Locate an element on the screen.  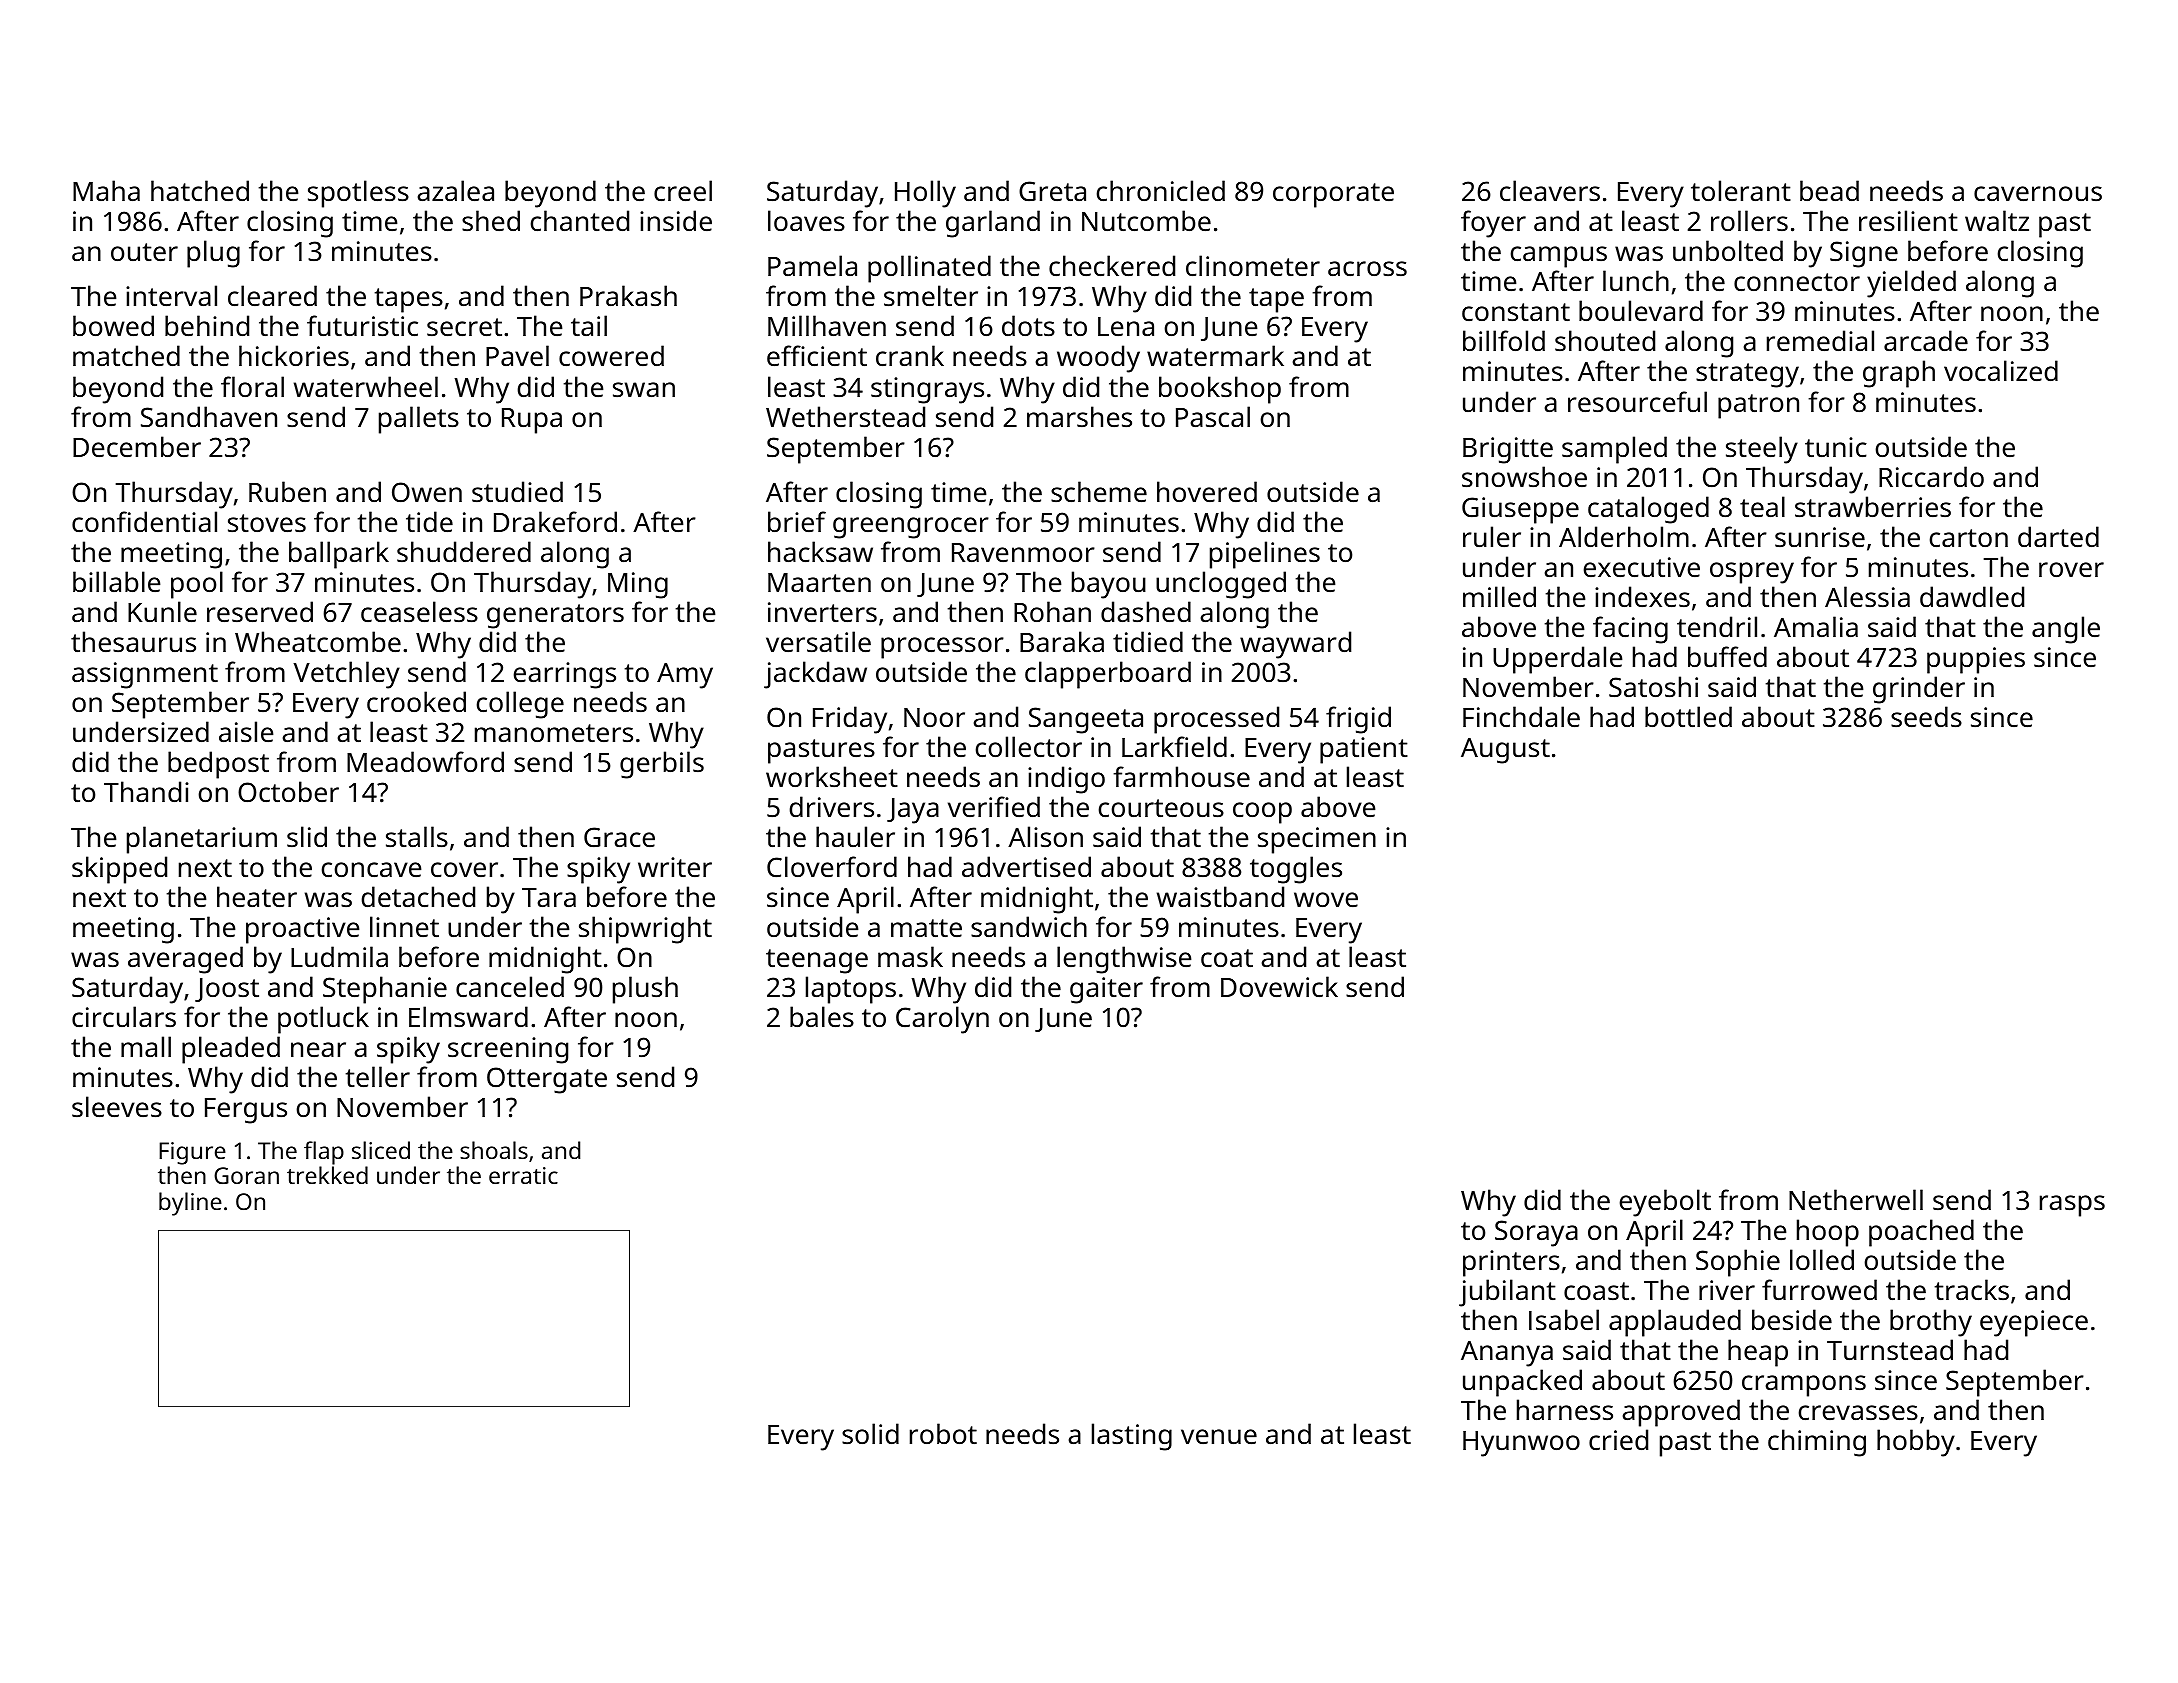
byline is located at coordinates (190, 1204).
